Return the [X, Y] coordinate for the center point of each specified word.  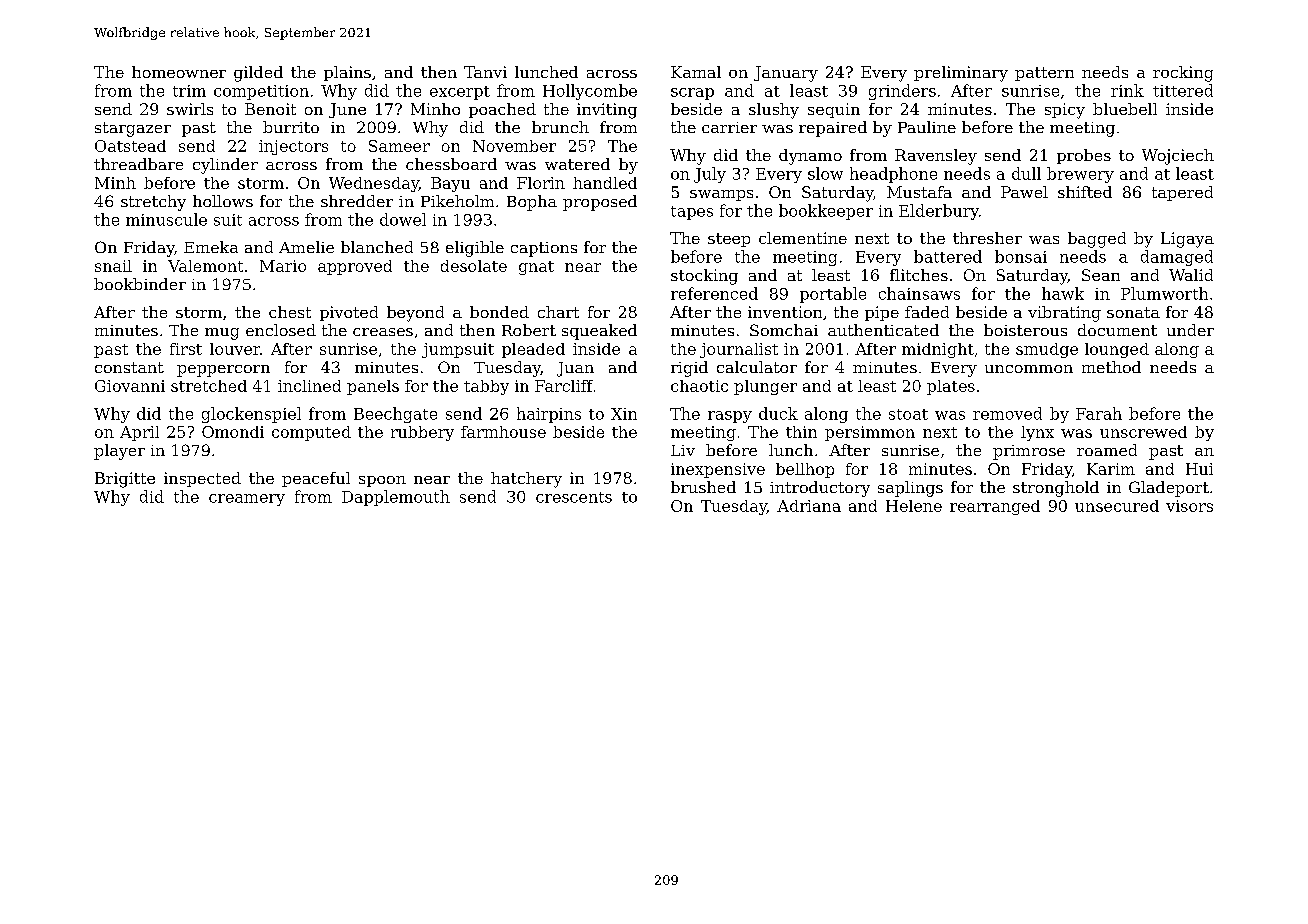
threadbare [138, 164]
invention [785, 312]
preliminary [961, 74]
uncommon [1029, 369]
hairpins [549, 415]
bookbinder [140, 284]
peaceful [316, 479]
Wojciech [1178, 157]
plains [347, 73]
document [1117, 330]
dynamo [810, 157]
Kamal [696, 72]
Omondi [233, 432]
